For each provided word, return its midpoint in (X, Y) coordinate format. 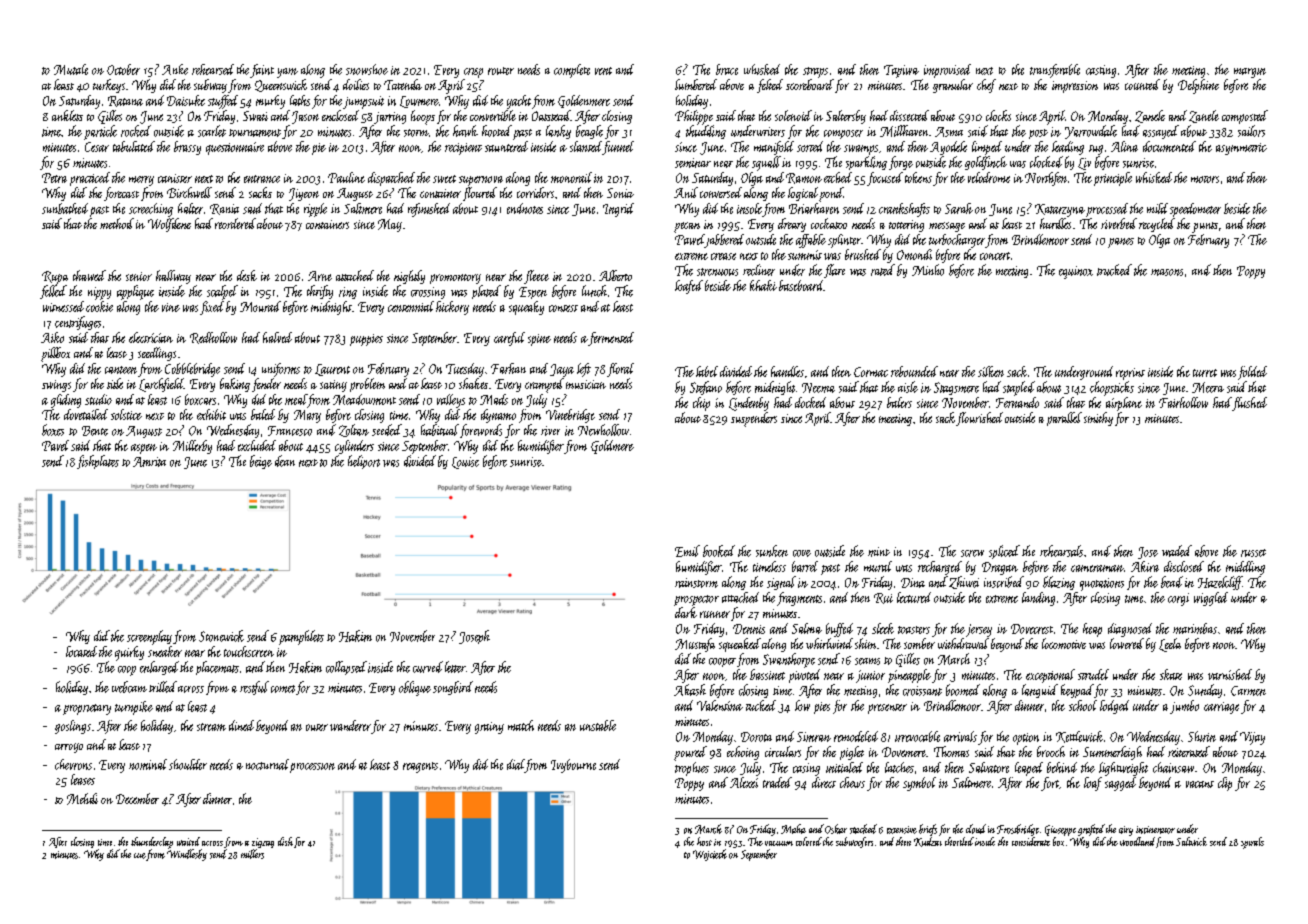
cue (140, 856)
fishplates (98, 462)
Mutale (71, 69)
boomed (963, 690)
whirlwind (829, 643)
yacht (519, 102)
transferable (1055, 71)
